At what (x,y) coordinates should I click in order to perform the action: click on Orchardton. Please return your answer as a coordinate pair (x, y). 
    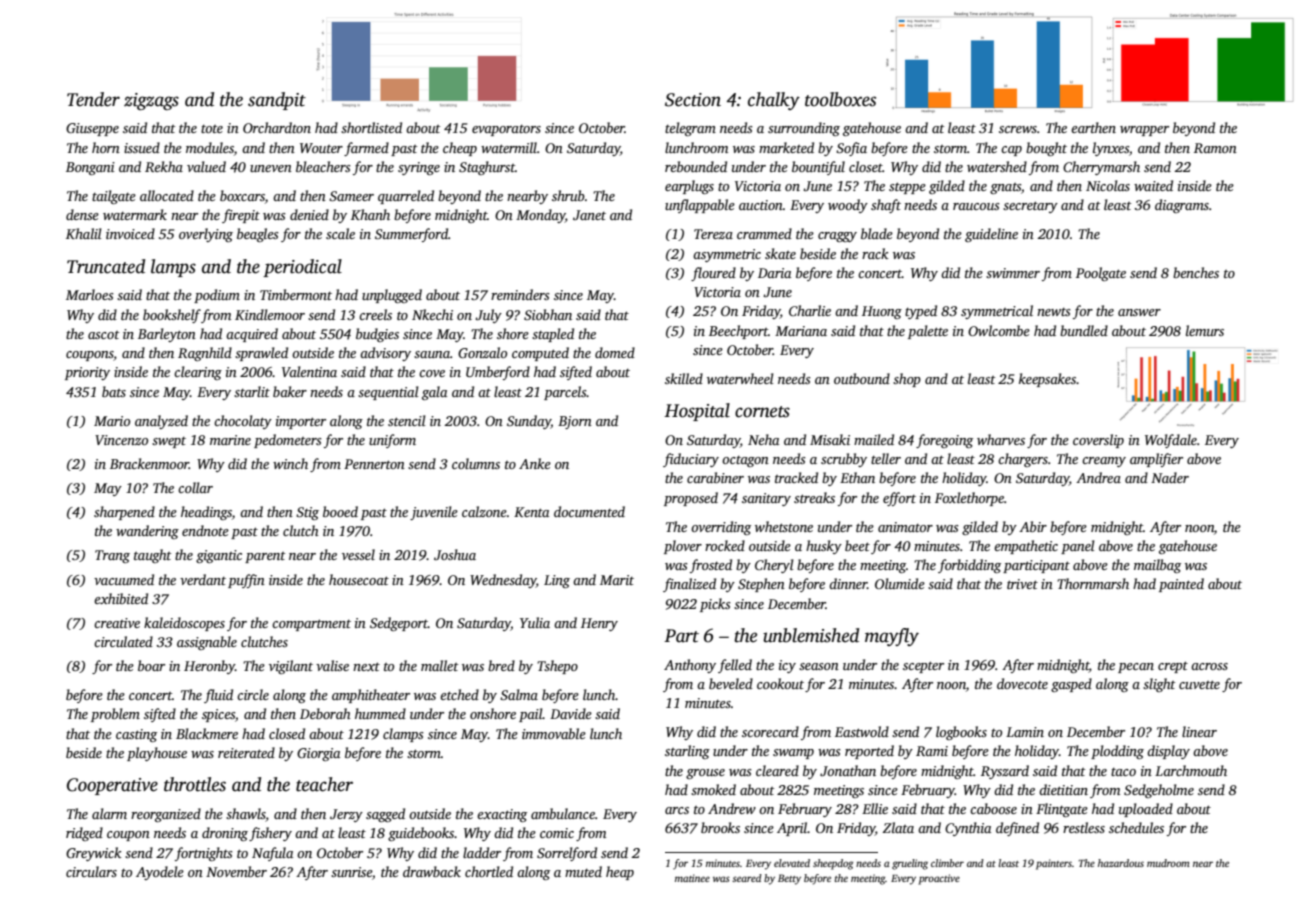
    Looking at the image, I should click on (277, 127).
